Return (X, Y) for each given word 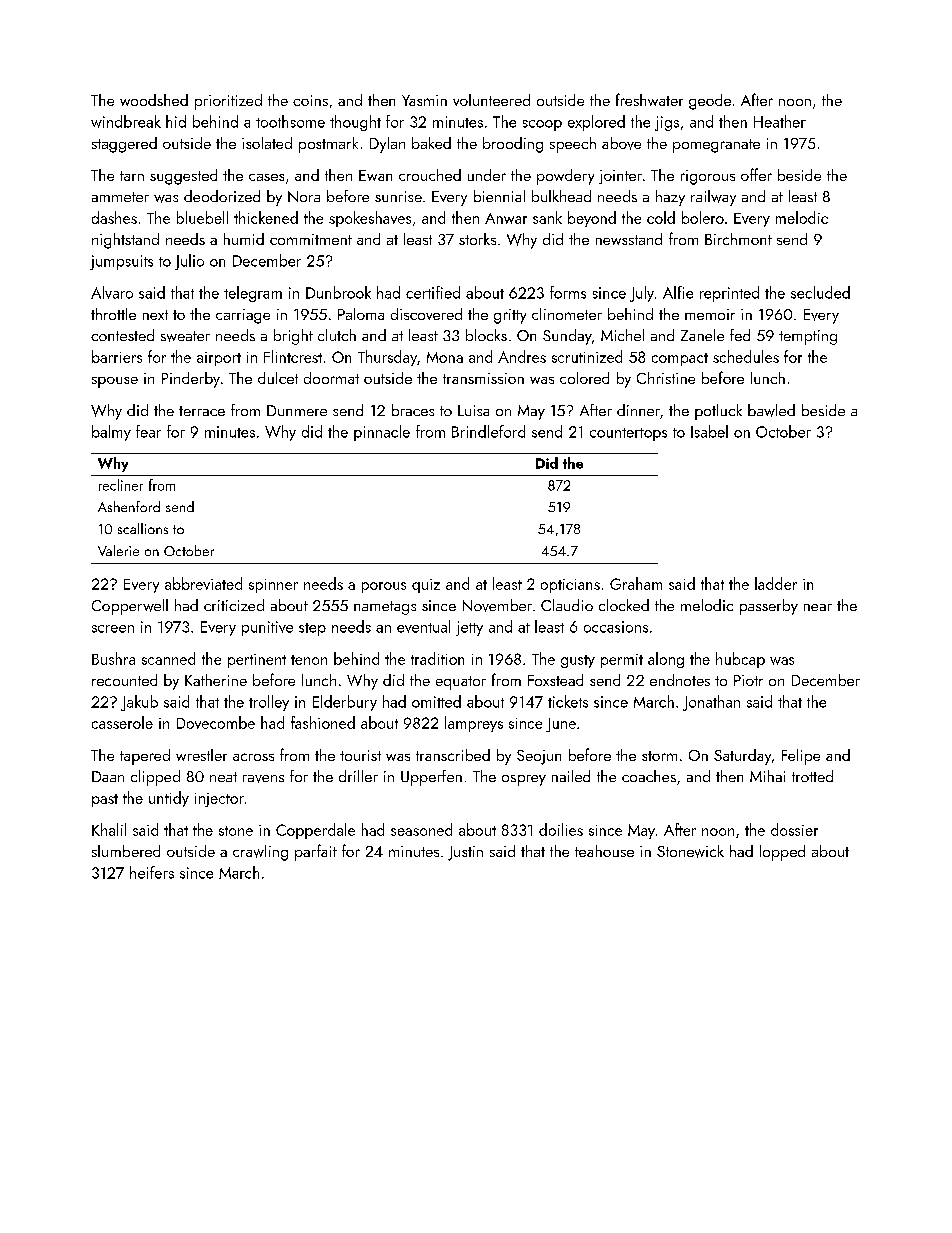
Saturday (742, 757)
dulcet (278, 378)
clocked (624, 605)
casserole (122, 722)
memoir (710, 314)
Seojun (539, 757)
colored (584, 378)
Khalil (109, 829)
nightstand (125, 241)
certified (433, 292)
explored (596, 123)
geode (710, 102)
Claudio (567, 605)
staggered (124, 145)
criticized (234, 605)
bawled (771, 410)
